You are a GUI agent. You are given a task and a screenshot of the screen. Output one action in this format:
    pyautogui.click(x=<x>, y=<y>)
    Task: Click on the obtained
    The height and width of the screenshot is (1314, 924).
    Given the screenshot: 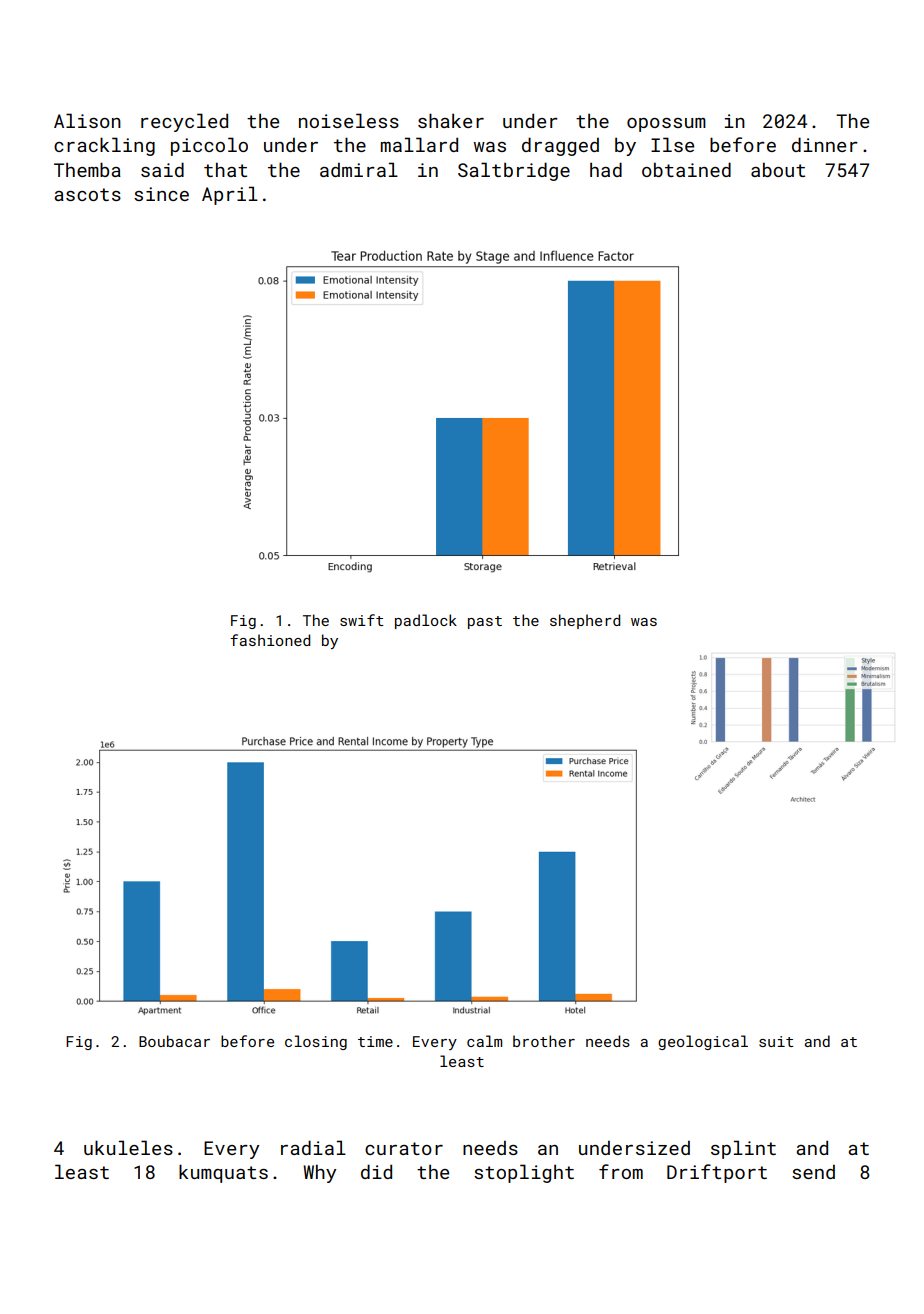 What is the action you would take?
    pyautogui.click(x=686, y=169)
